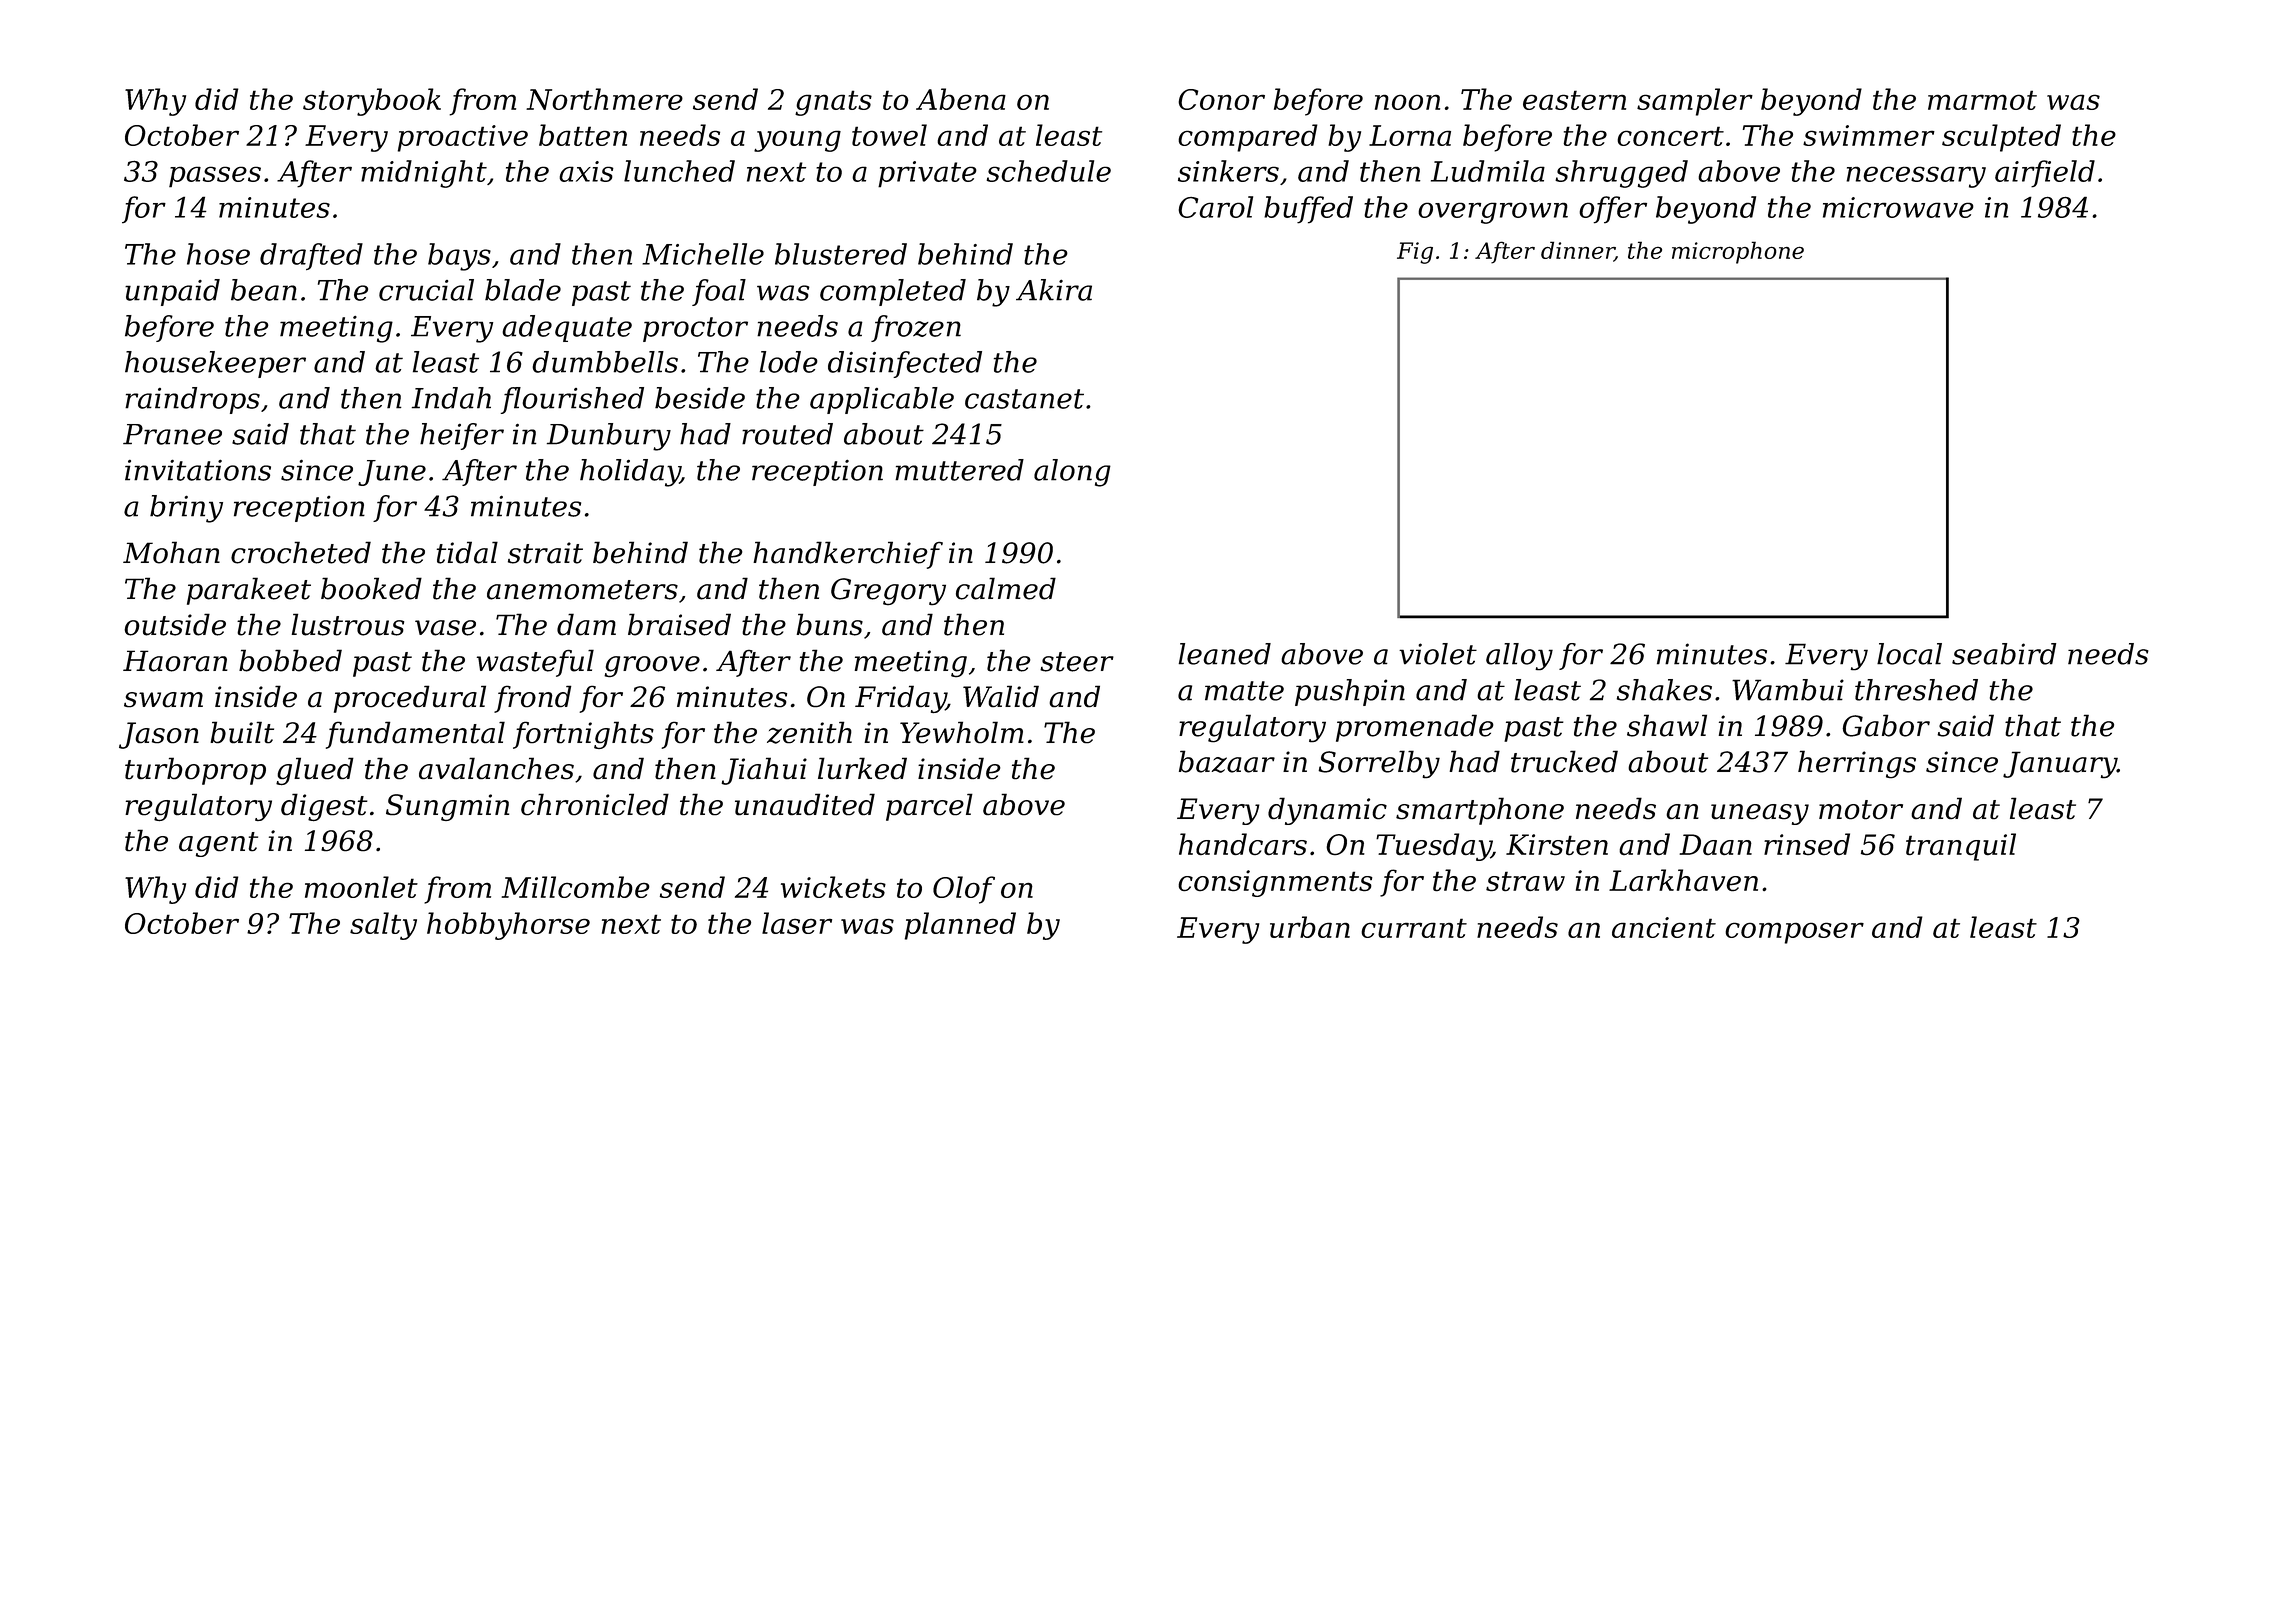  What do you see at coordinates (1480, 811) in the screenshot?
I see `smartphone` at bounding box center [1480, 811].
